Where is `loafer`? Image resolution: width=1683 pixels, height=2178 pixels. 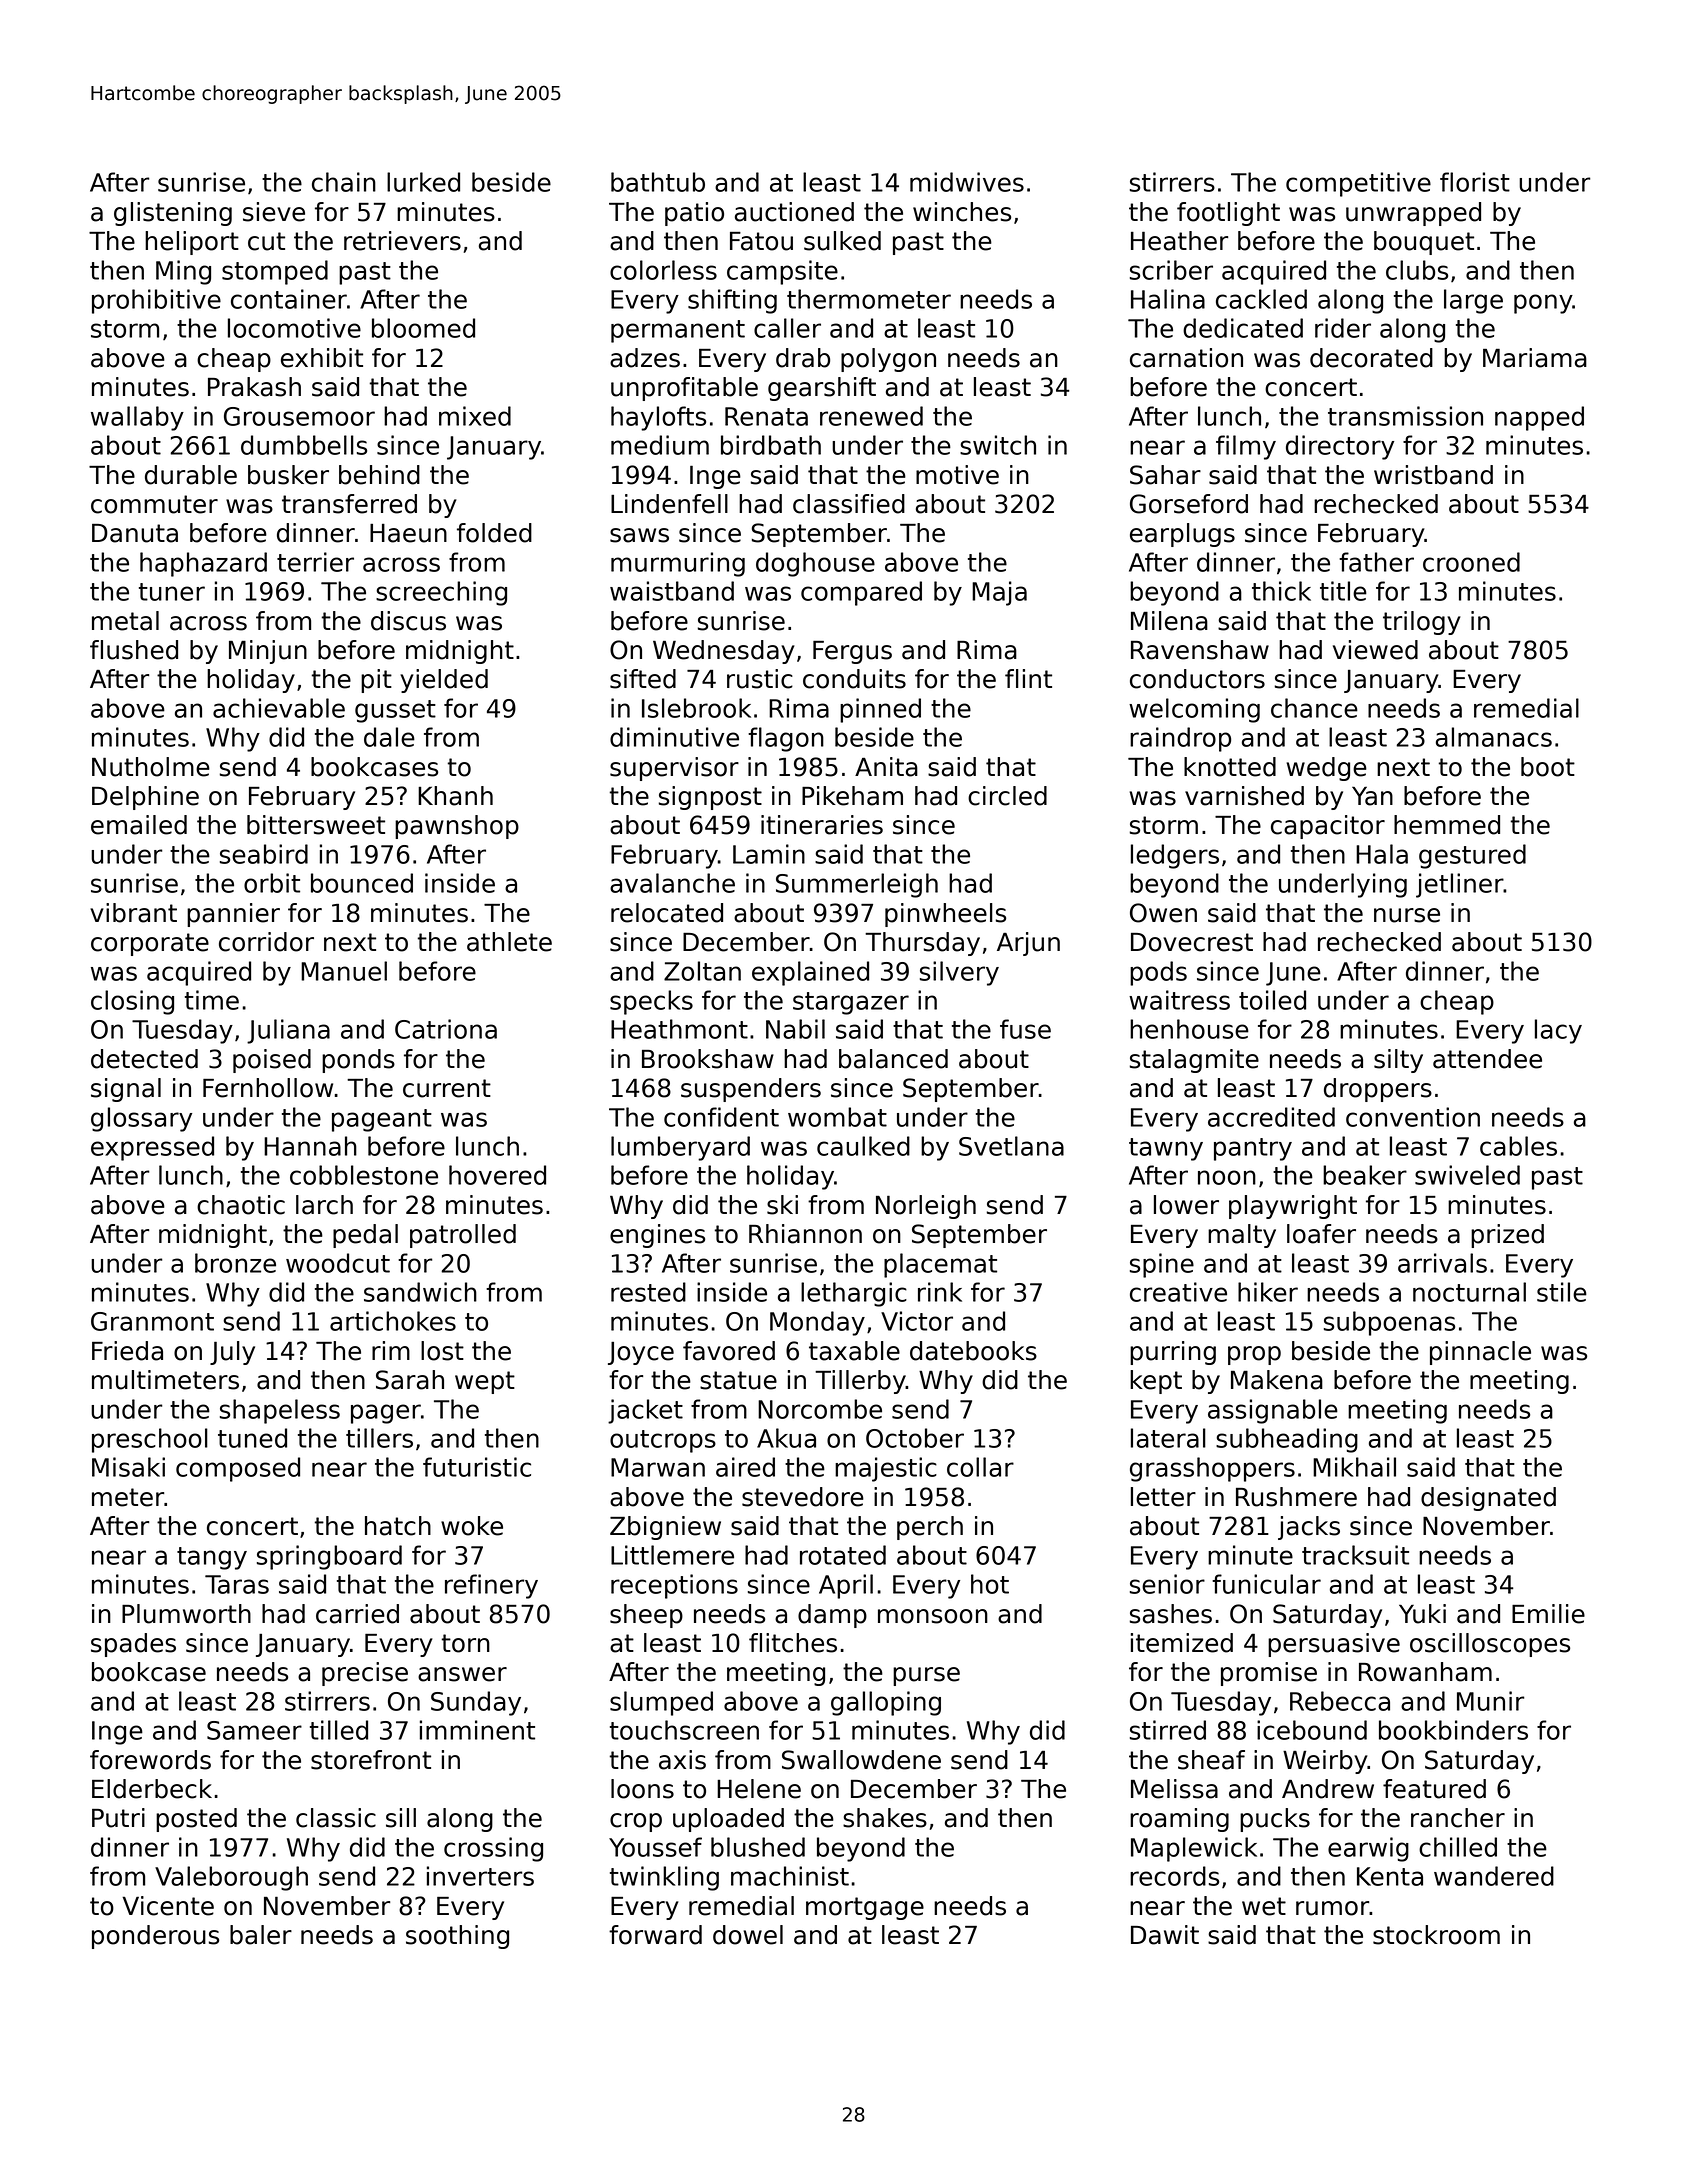 loafer is located at coordinates (1321, 1234).
